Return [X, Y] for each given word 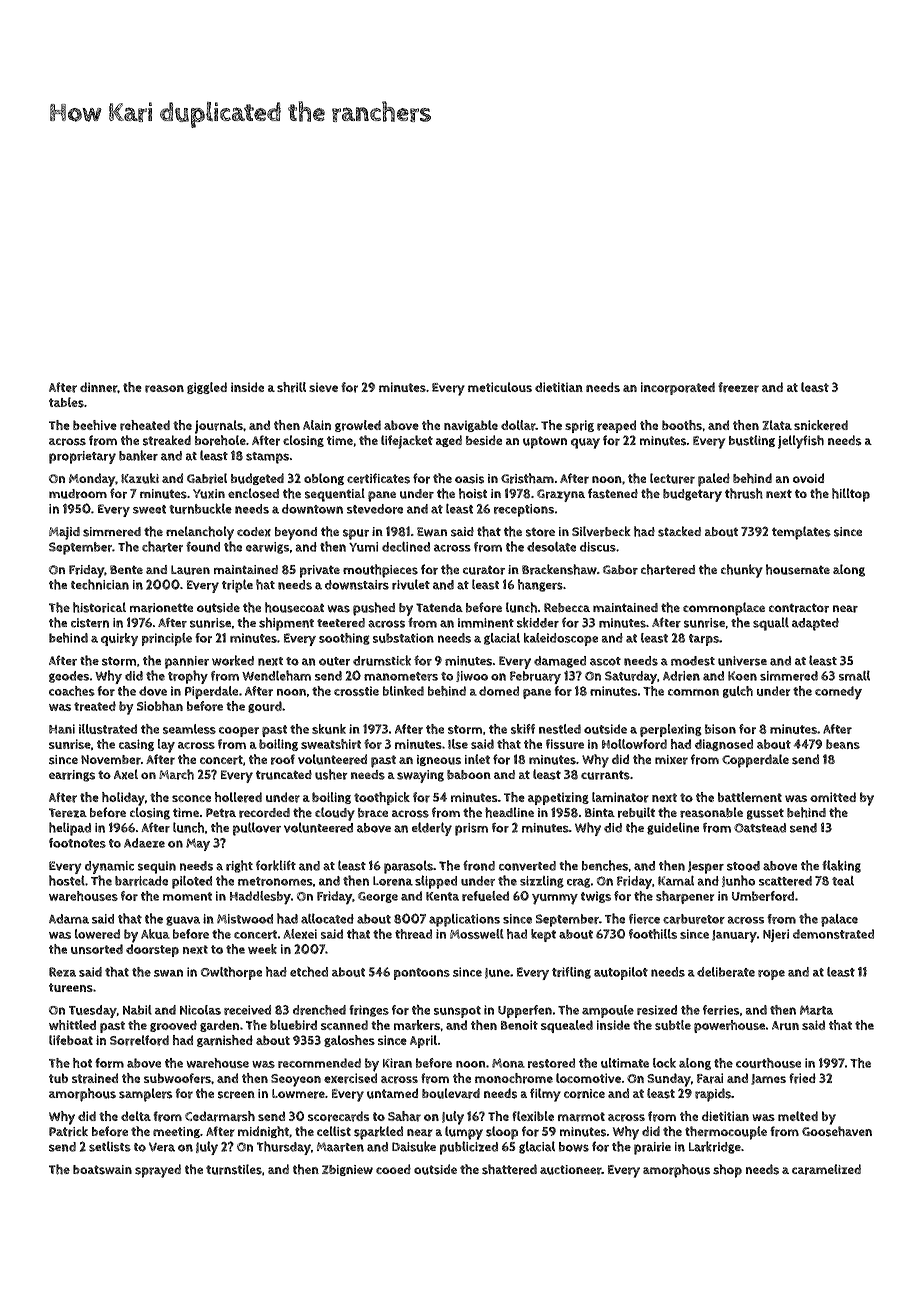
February [535, 677]
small [854, 675]
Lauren [190, 570]
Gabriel [207, 478]
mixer [671, 760]
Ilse [458, 744]
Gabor [620, 570]
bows [574, 1147]
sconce [191, 798]
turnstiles [234, 1169]
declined [406, 546]
